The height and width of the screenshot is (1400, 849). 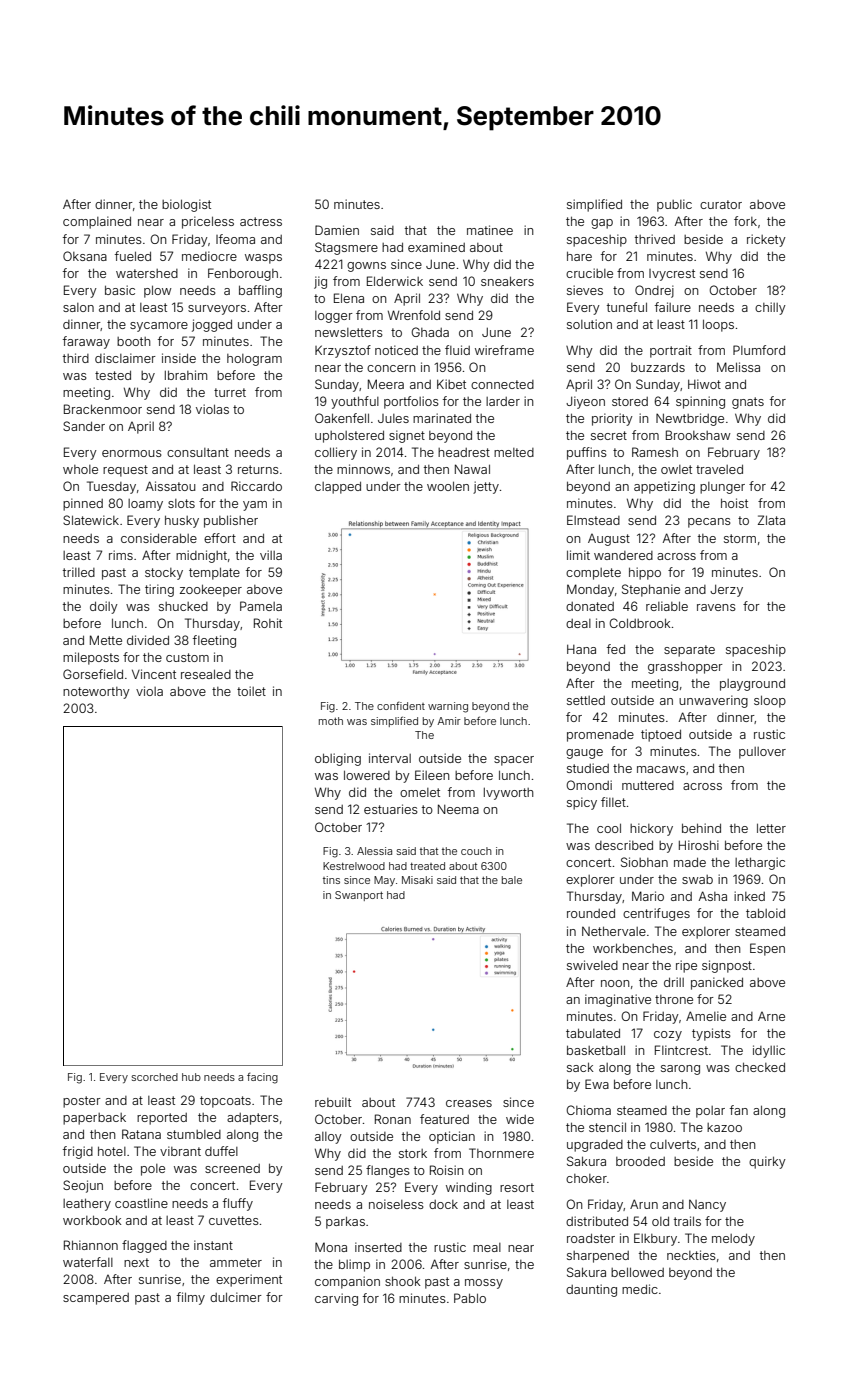 I want to click on bale, so click(x=512, y=880).
